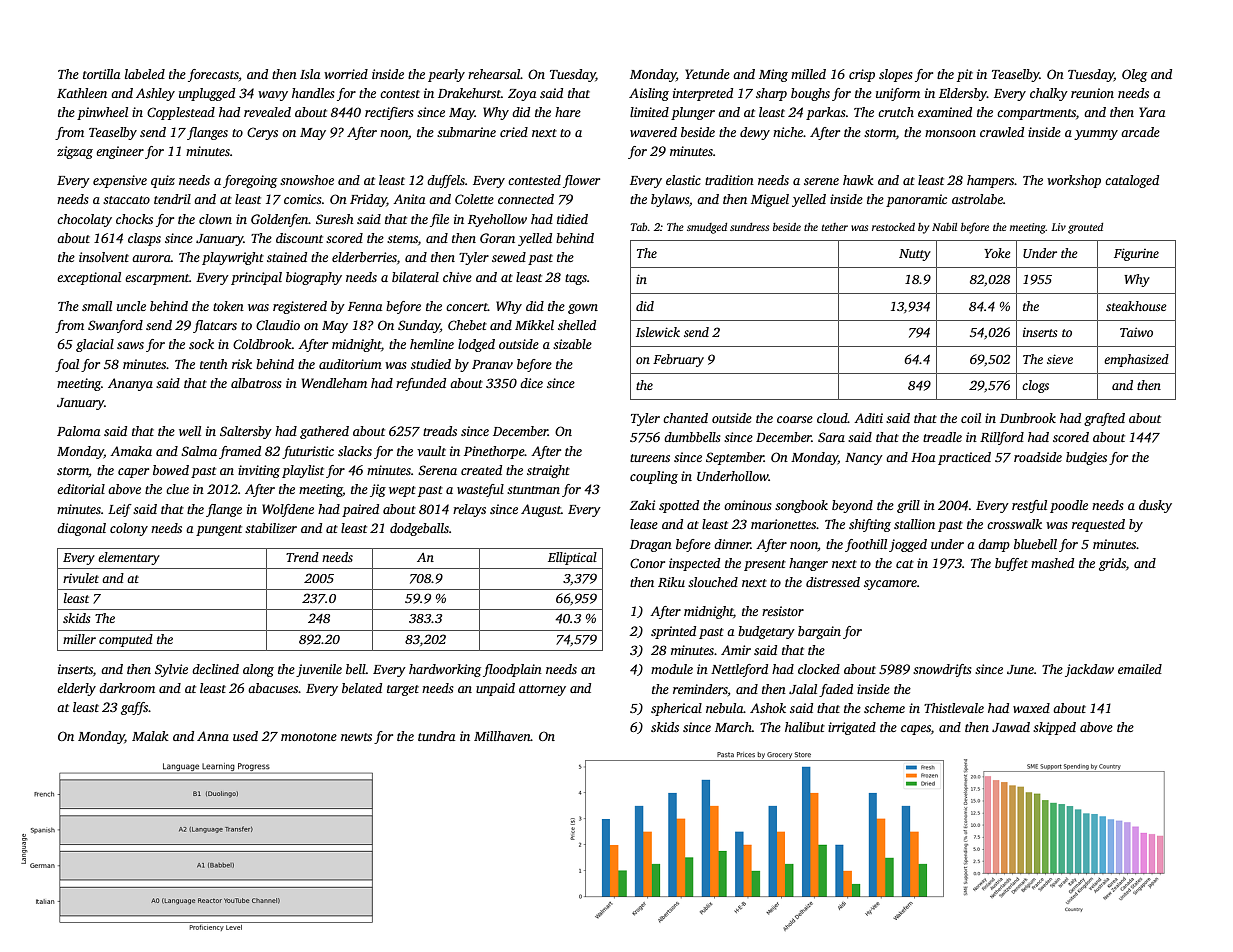 This page has width=1233, height=952. I want to click on monotone, so click(309, 737).
